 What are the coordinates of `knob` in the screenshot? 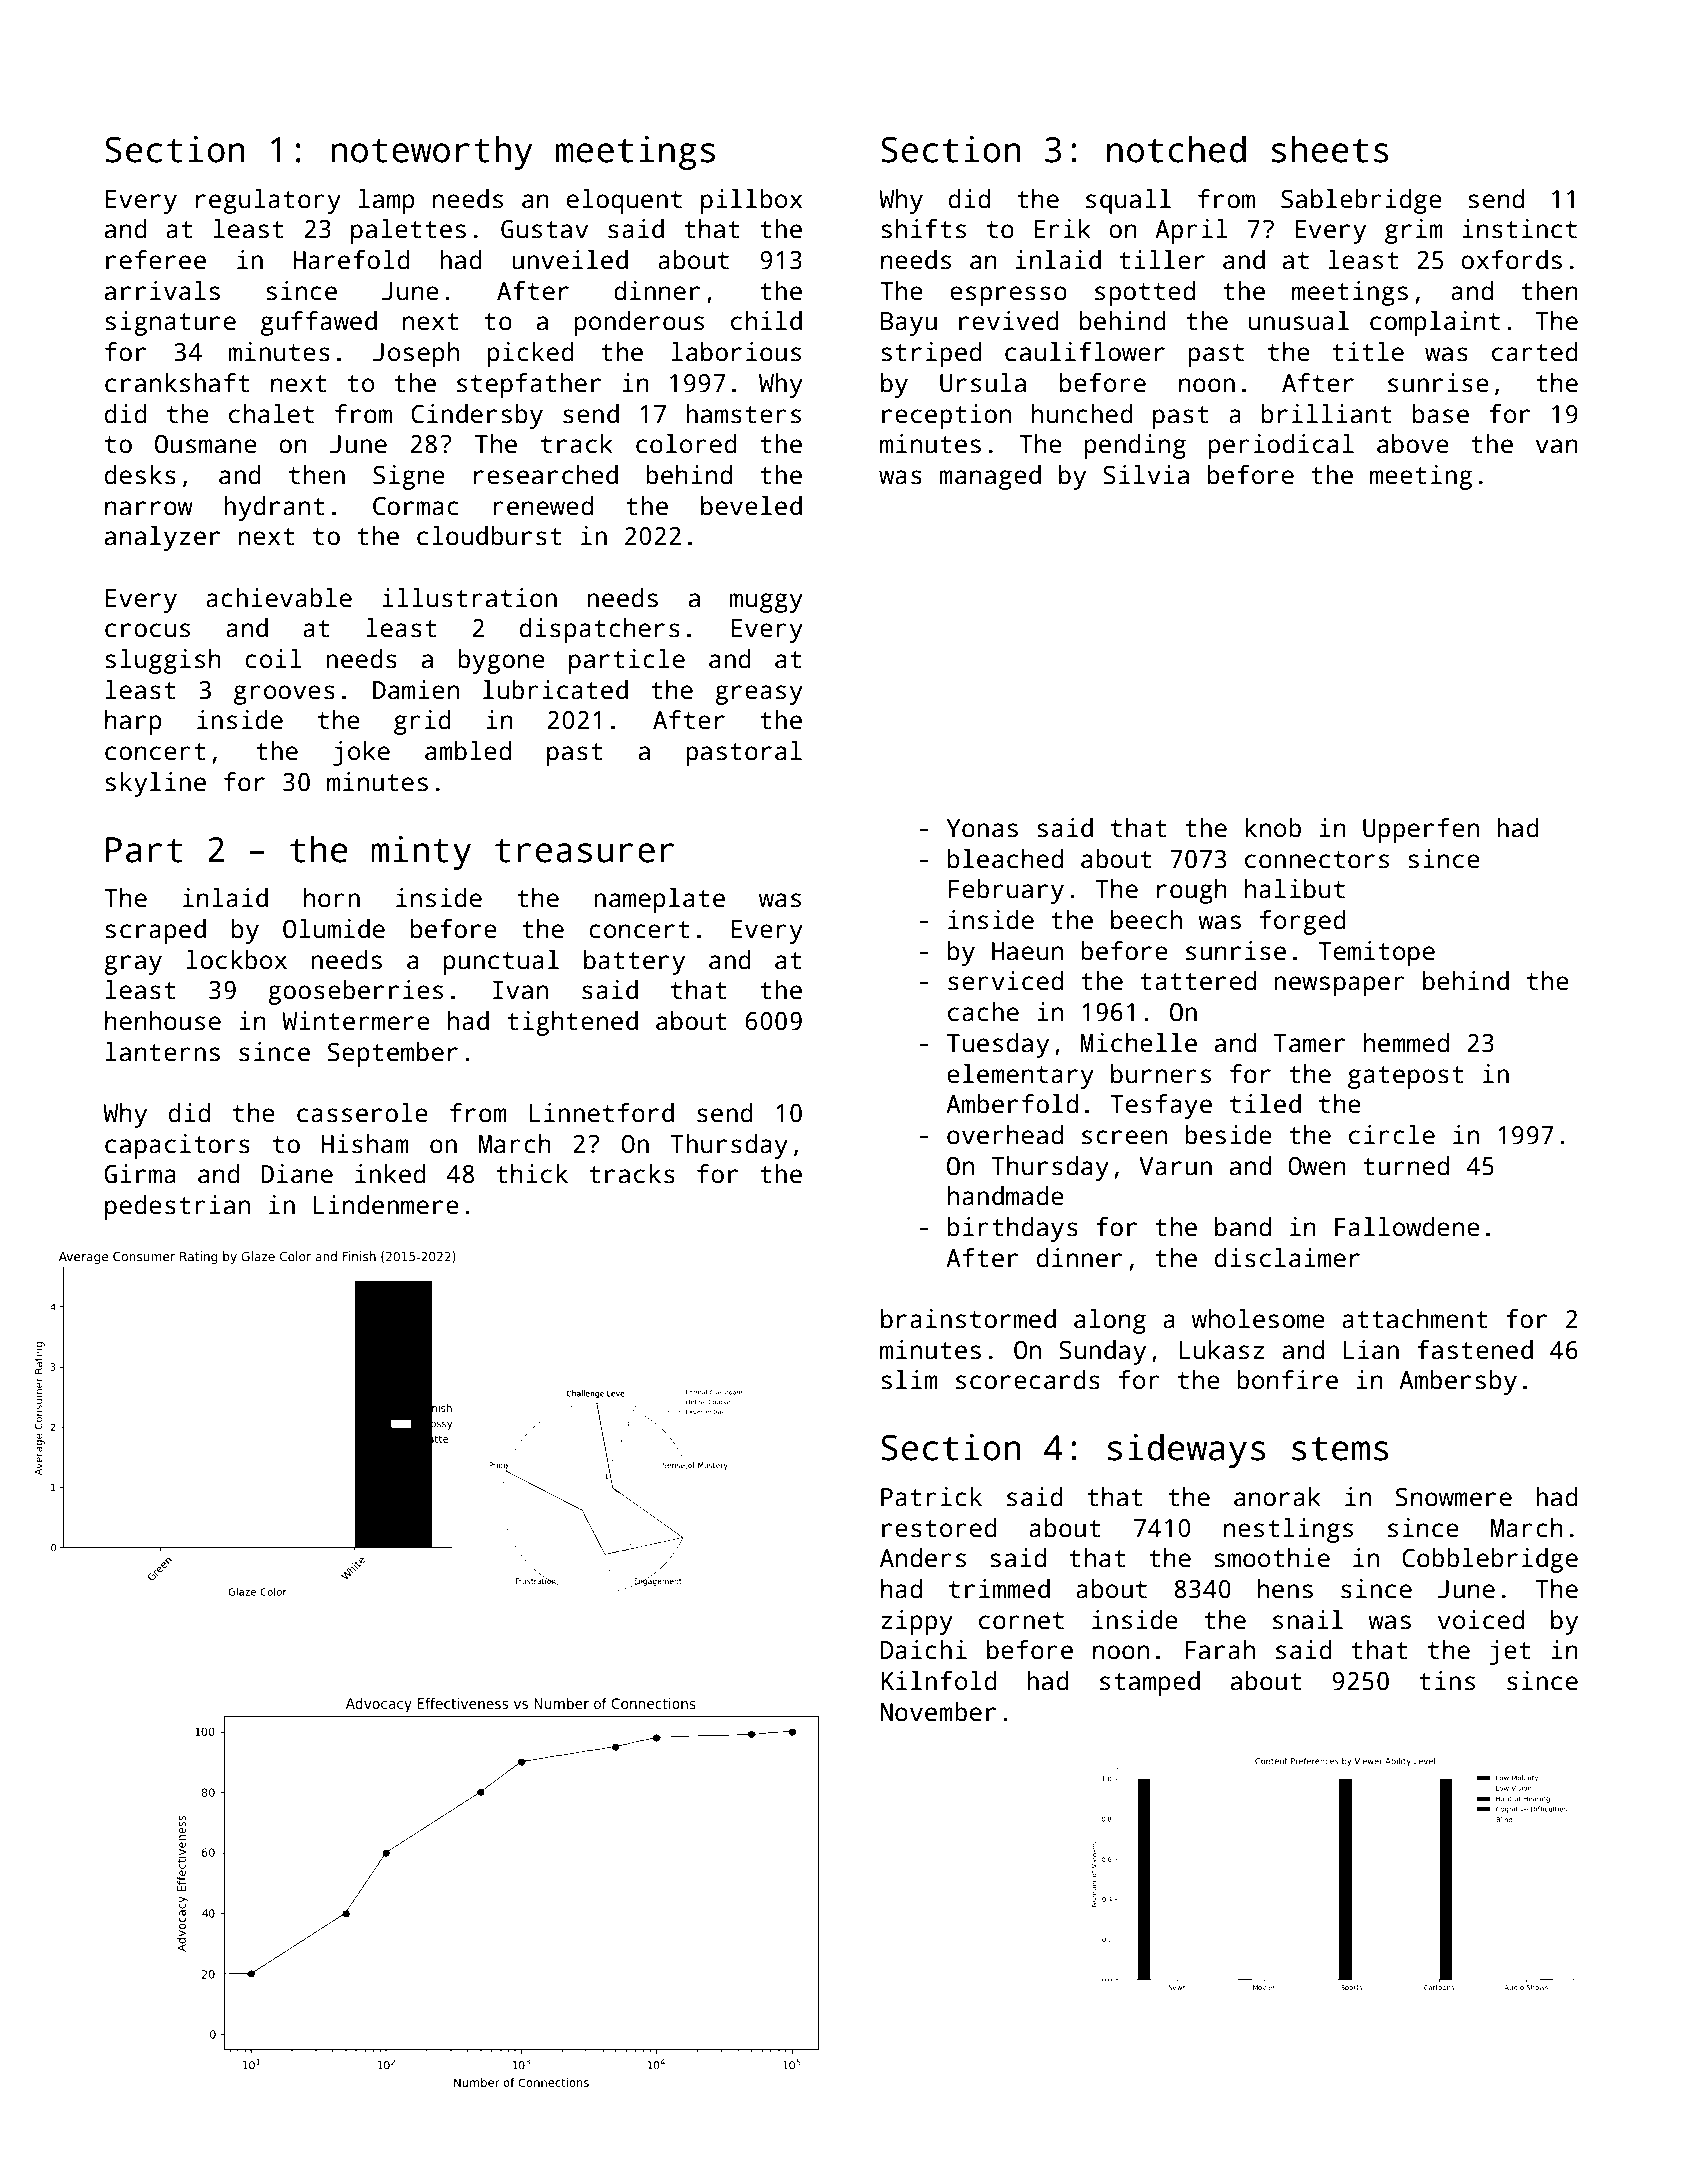 It's located at (1273, 828).
